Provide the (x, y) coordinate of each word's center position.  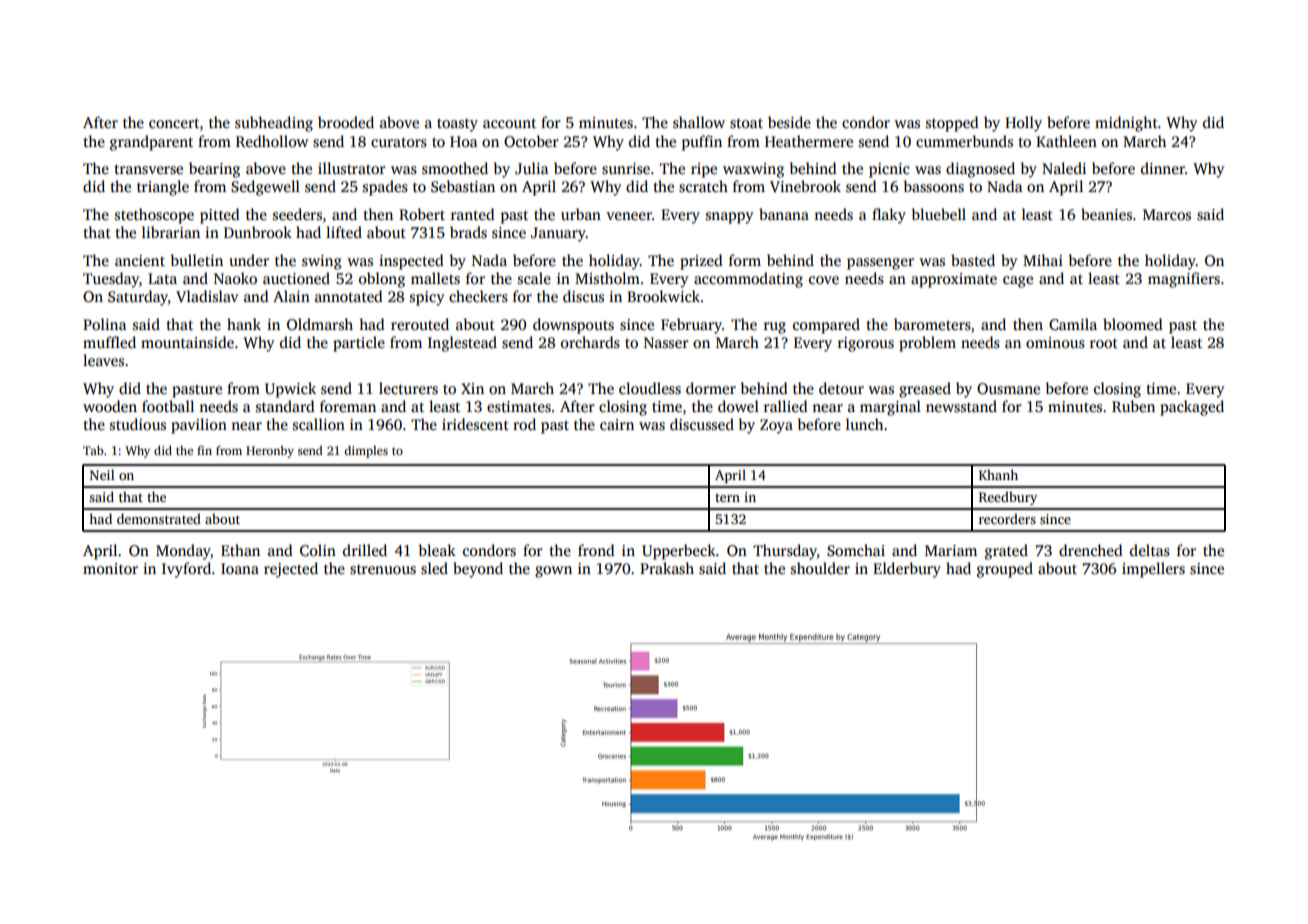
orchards (590, 342)
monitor (110, 568)
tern (727, 497)
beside (789, 122)
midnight (1126, 124)
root (1104, 343)
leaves (103, 360)
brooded (346, 122)
